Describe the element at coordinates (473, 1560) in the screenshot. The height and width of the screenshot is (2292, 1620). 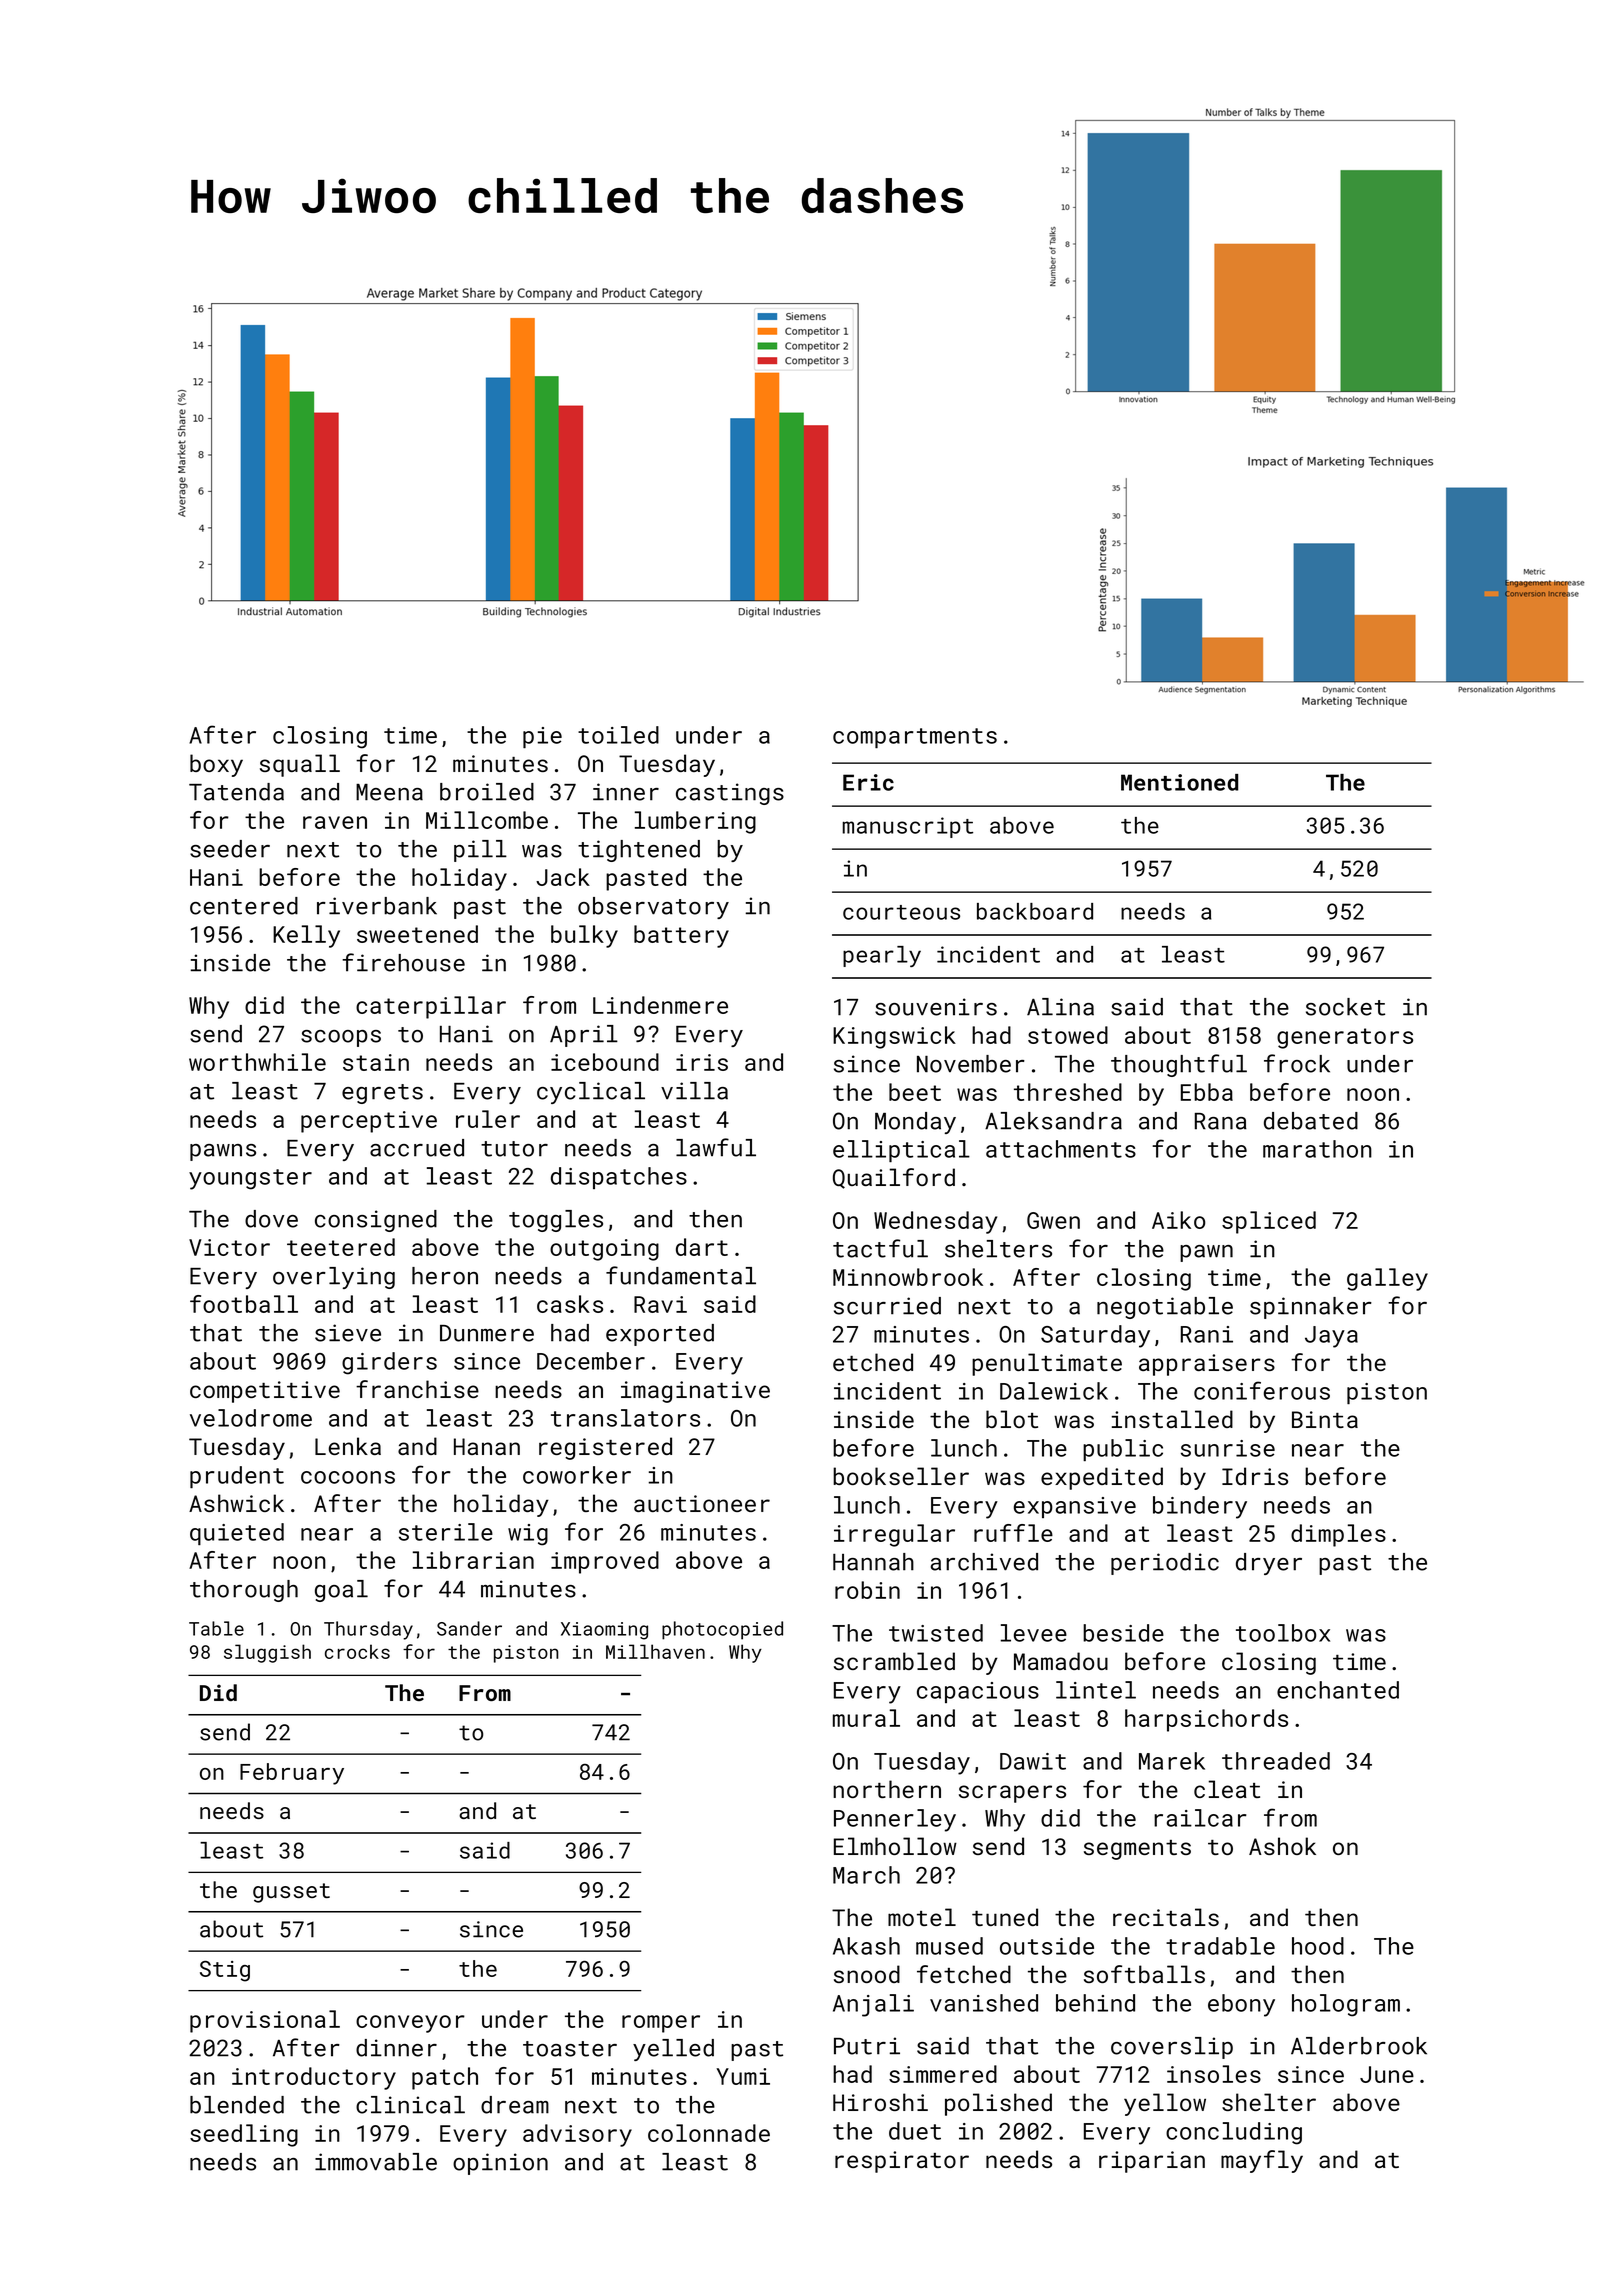
I see `librarian` at that location.
